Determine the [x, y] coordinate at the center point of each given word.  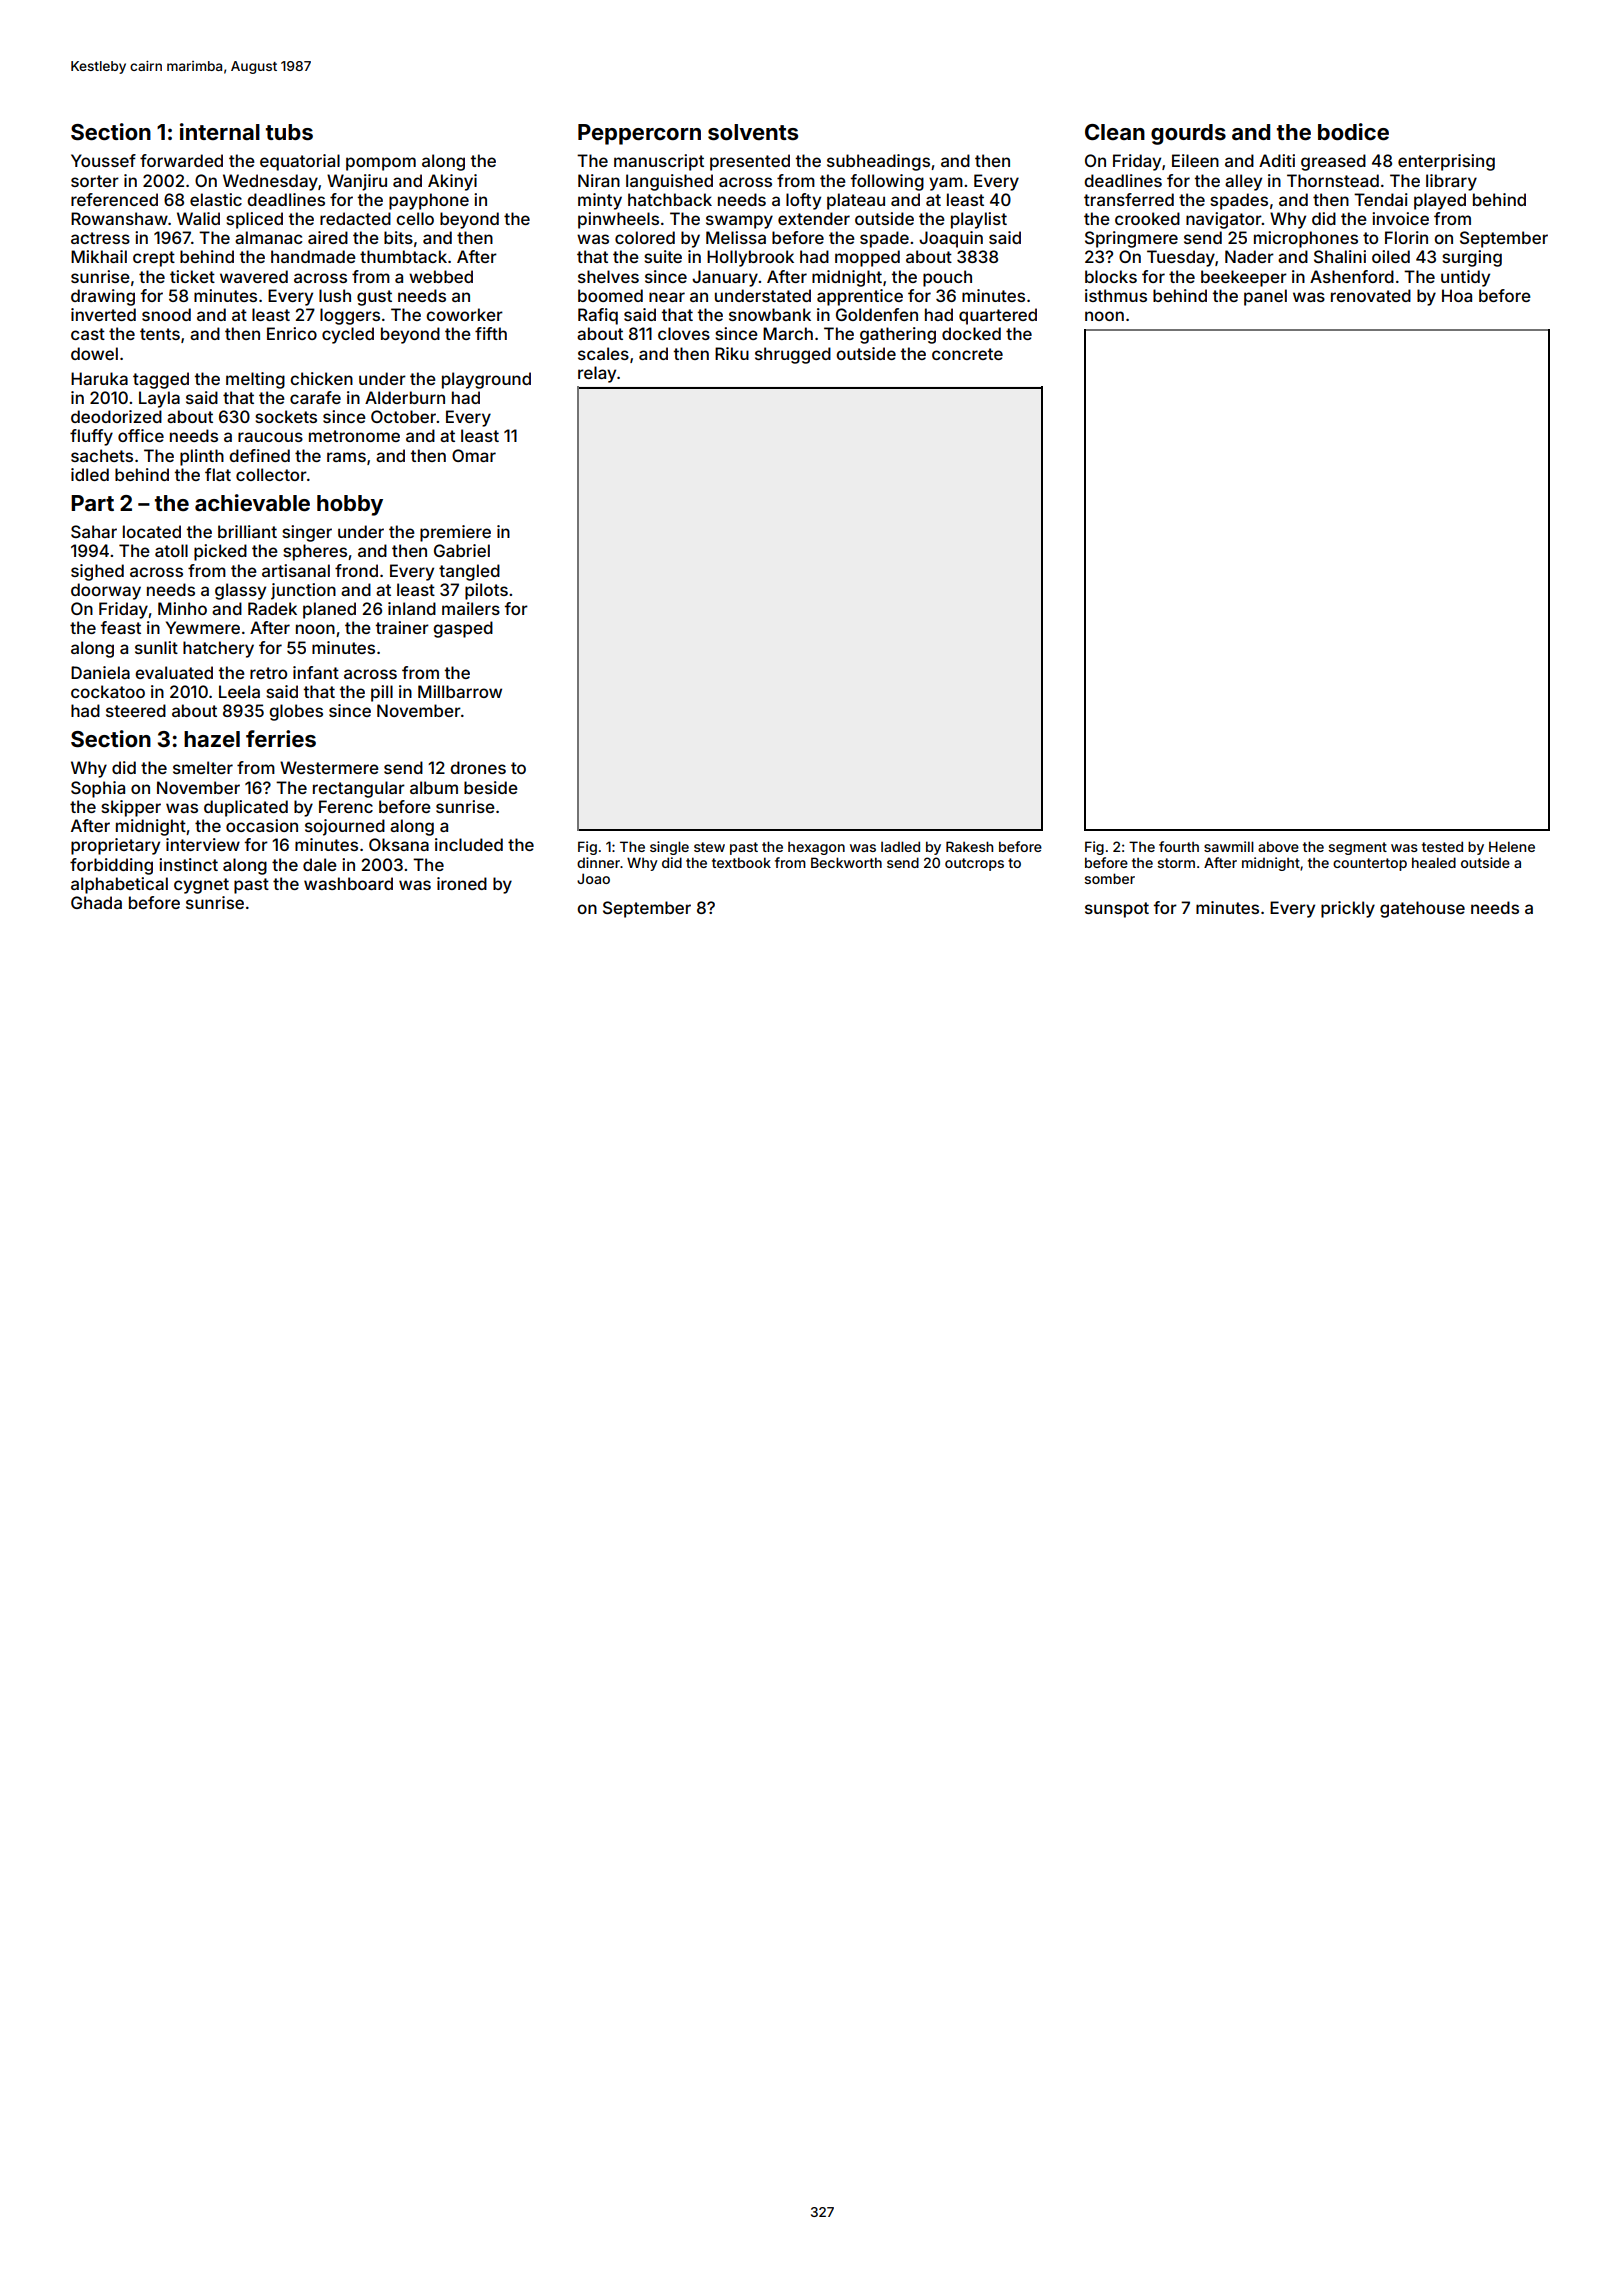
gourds [1188, 134]
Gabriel [462, 550]
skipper [131, 808]
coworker [464, 314]
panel [1265, 297]
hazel [212, 739]
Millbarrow [460, 691]
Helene [1512, 846]
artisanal [296, 570]
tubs [289, 132]
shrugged [793, 355]
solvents [753, 132]
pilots [486, 591]
